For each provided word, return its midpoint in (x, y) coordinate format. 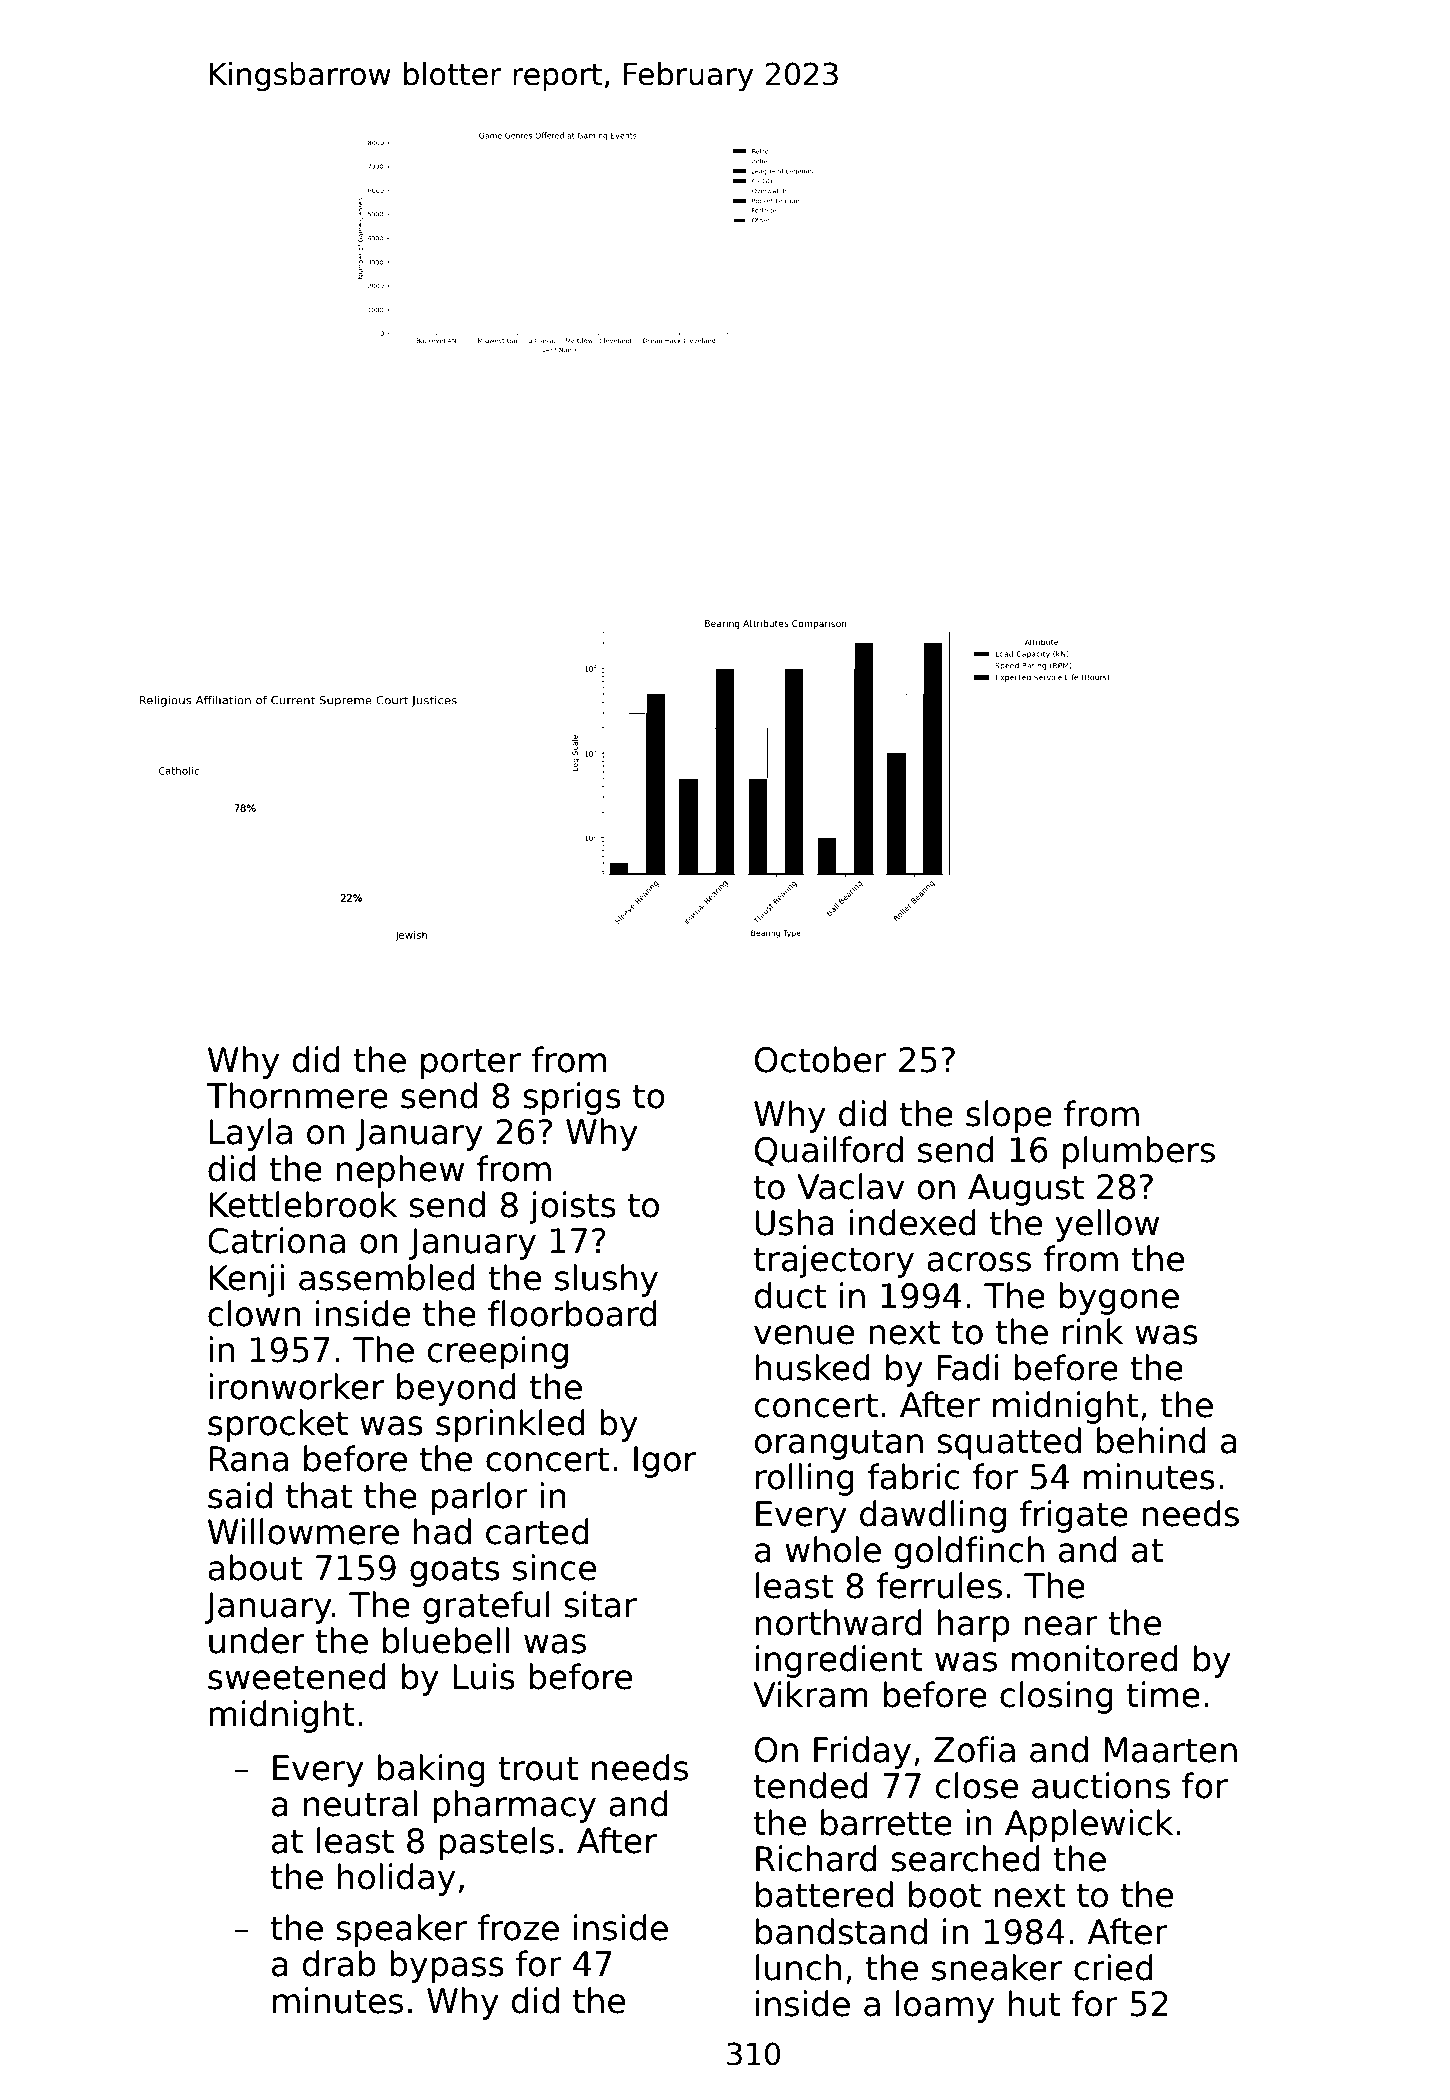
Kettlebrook (303, 1204)
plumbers (1138, 1152)
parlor (479, 1498)
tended (811, 1785)
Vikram (810, 1694)
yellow (1107, 1225)
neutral (360, 1803)
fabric (913, 1476)
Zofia (974, 1749)
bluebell (446, 1640)
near (1061, 1626)
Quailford (829, 1151)
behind (1151, 1440)
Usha (795, 1222)
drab (339, 1963)
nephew (400, 1171)
